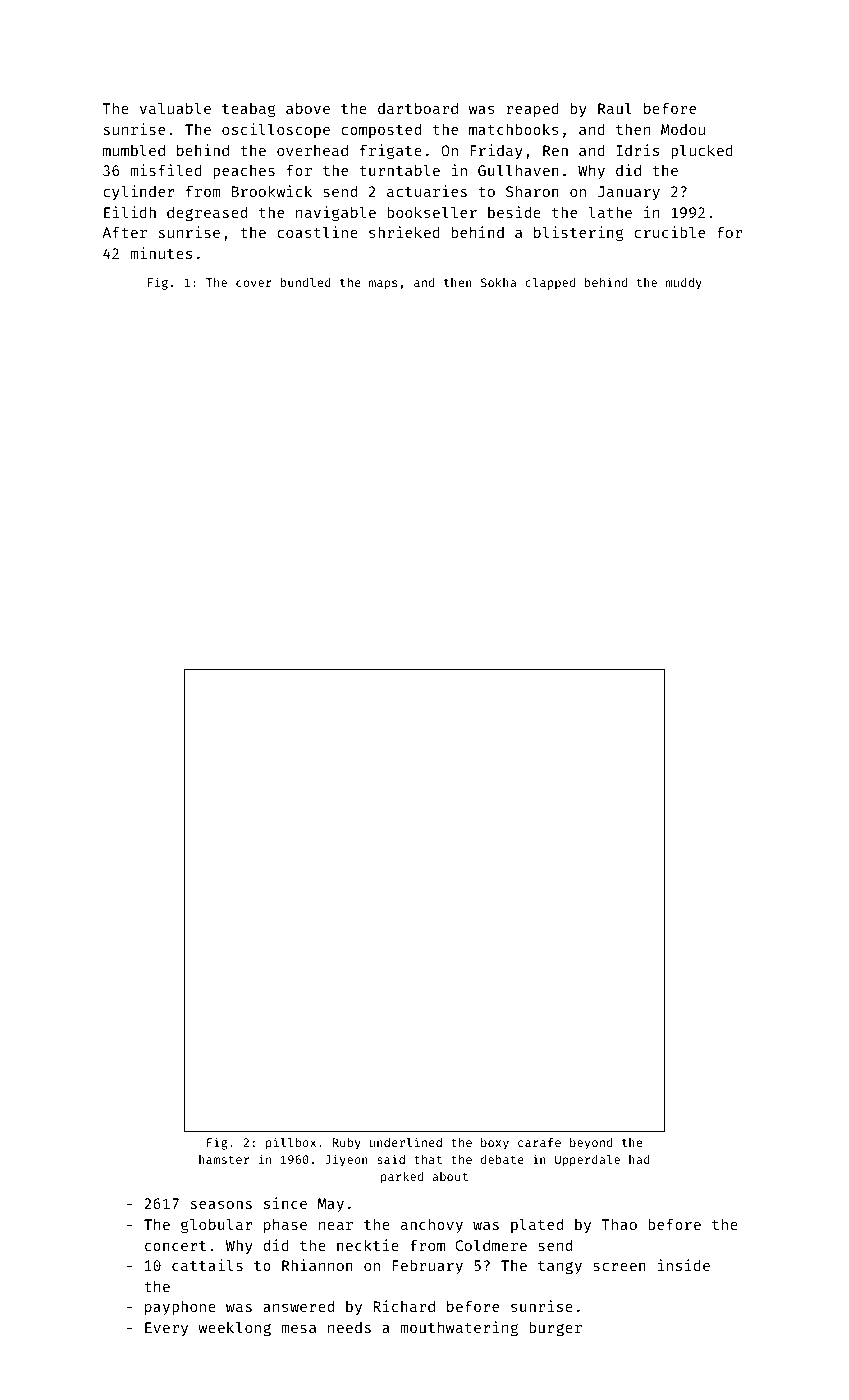 Image resolution: width=849 pixels, height=1400 pixels. Describe the element at coordinates (336, 213) in the screenshot. I see `navigable` at that location.
